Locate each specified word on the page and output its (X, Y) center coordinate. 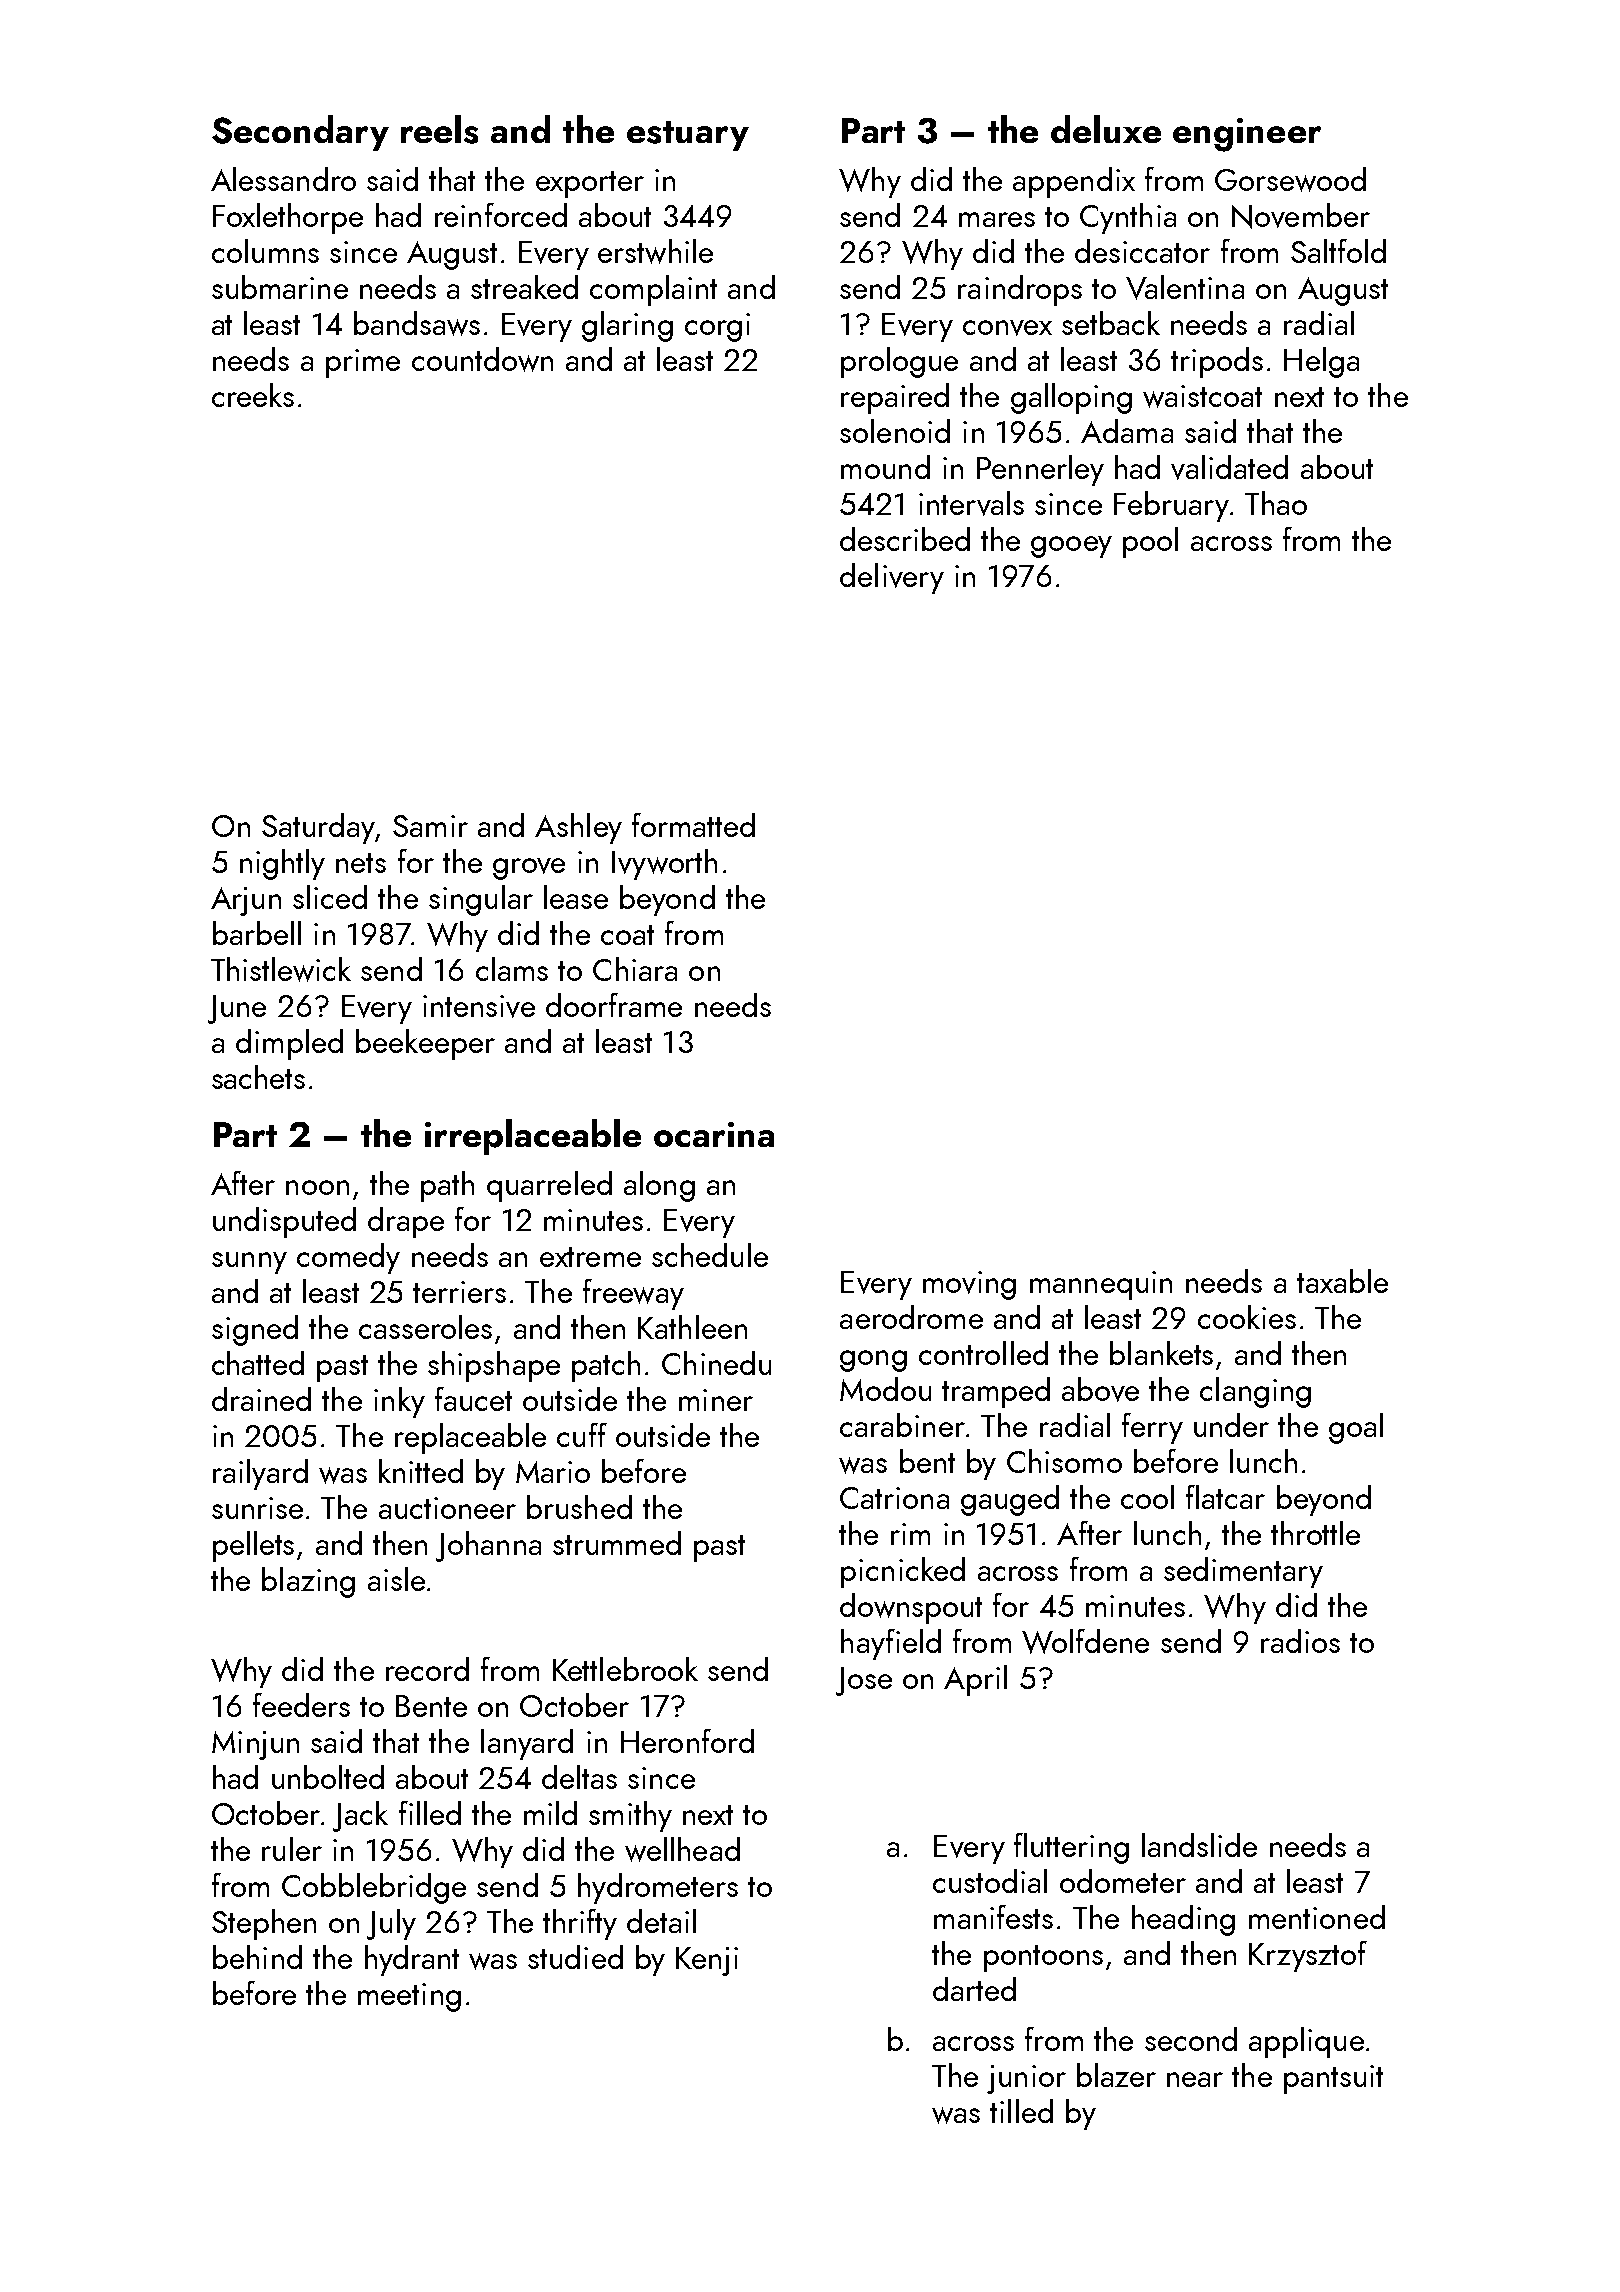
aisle (396, 1579)
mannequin (1101, 1285)
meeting (409, 1997)
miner (716, 1400)
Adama (1127, 431)
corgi (717, 327)
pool (1150, 542)
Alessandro (283, 179)
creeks (253, 395)
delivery (892, 578)
